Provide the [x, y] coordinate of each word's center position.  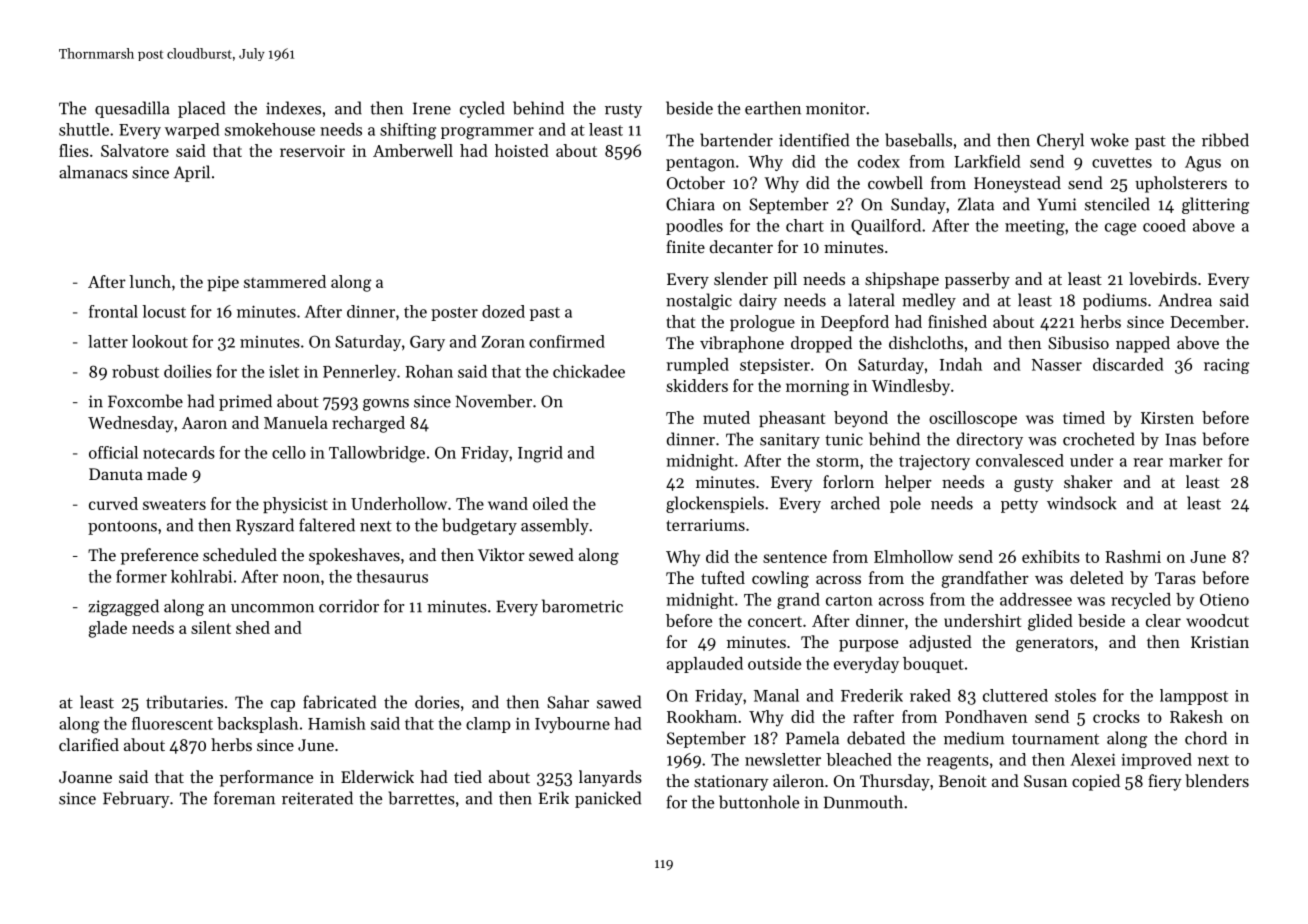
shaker [1088, 481]
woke [1109, 140]
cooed [1164, 225]
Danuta [116, 474]
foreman [244, 798]
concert [775, 621]
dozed [503, 311]
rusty [623, 111]
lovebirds [1163, 278]
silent [211, 627]
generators [1055, 645]
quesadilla [132, 109]
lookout [160, 341]
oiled [550, 503]
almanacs [93, 172]
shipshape [902, 280]
